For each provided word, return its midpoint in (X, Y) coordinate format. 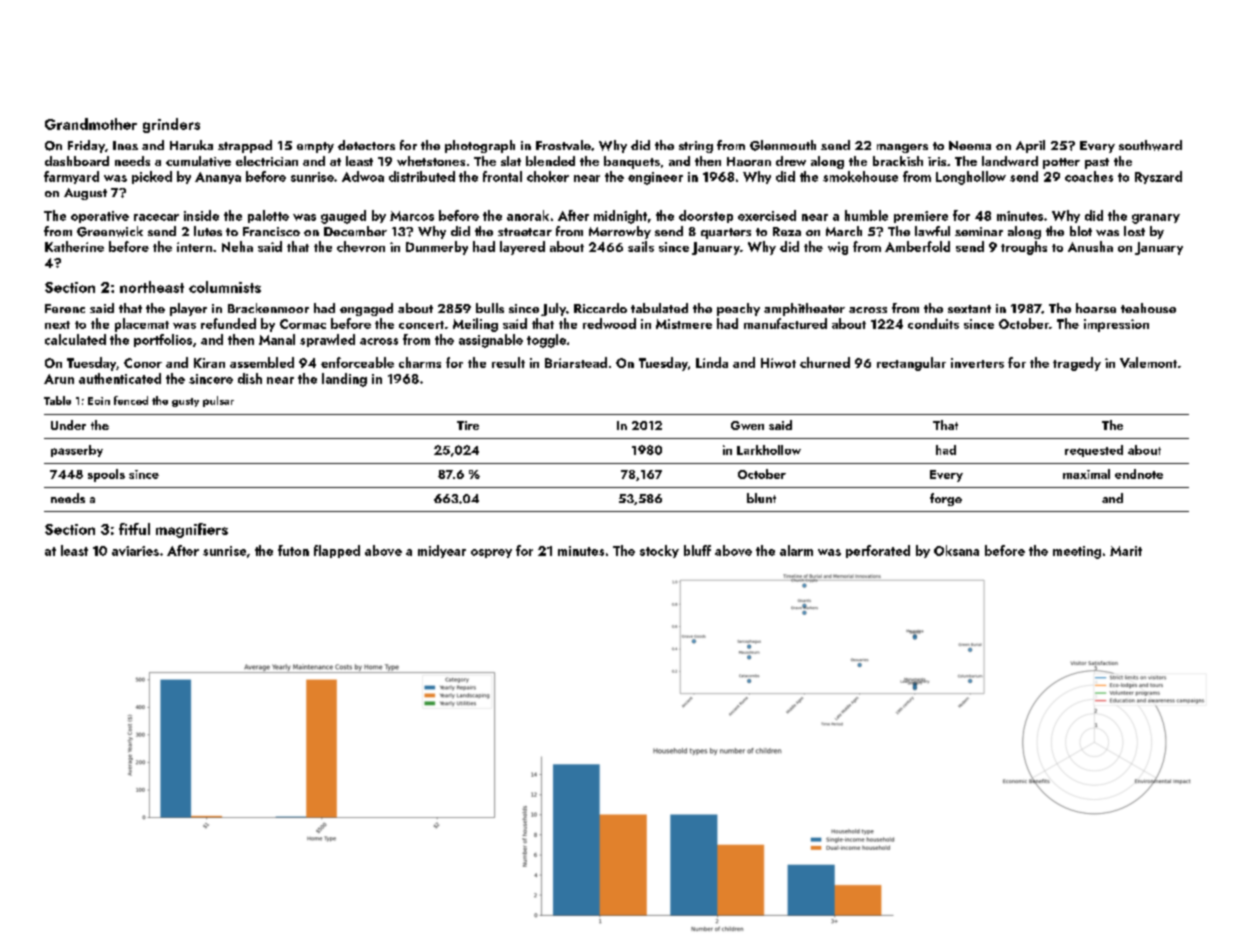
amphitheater (804, 309)
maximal (1086, 474)
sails (641, 246)
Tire (468, 425)
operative (100, 217)
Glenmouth (783, 145)
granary (1156, 219)
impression (1116, 325)
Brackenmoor (268, 308)
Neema (970, 145)
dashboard (77, 161)
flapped (337, 551)
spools (106, 475)
